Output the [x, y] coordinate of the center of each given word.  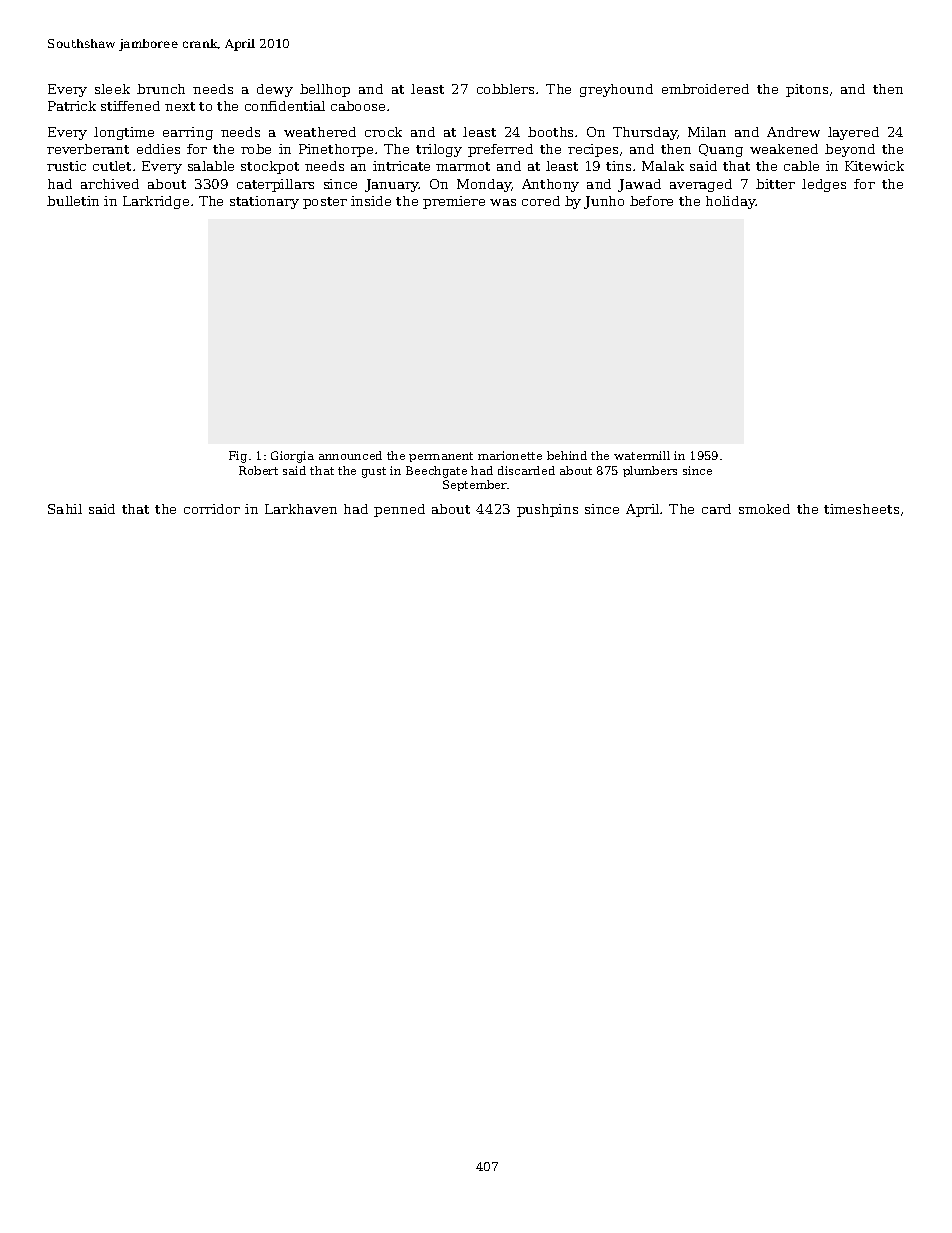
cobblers [505, 89]
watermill [642, 455]
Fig [238, 457]
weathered [320, 132]
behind [567, 455]
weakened [784, 149]
